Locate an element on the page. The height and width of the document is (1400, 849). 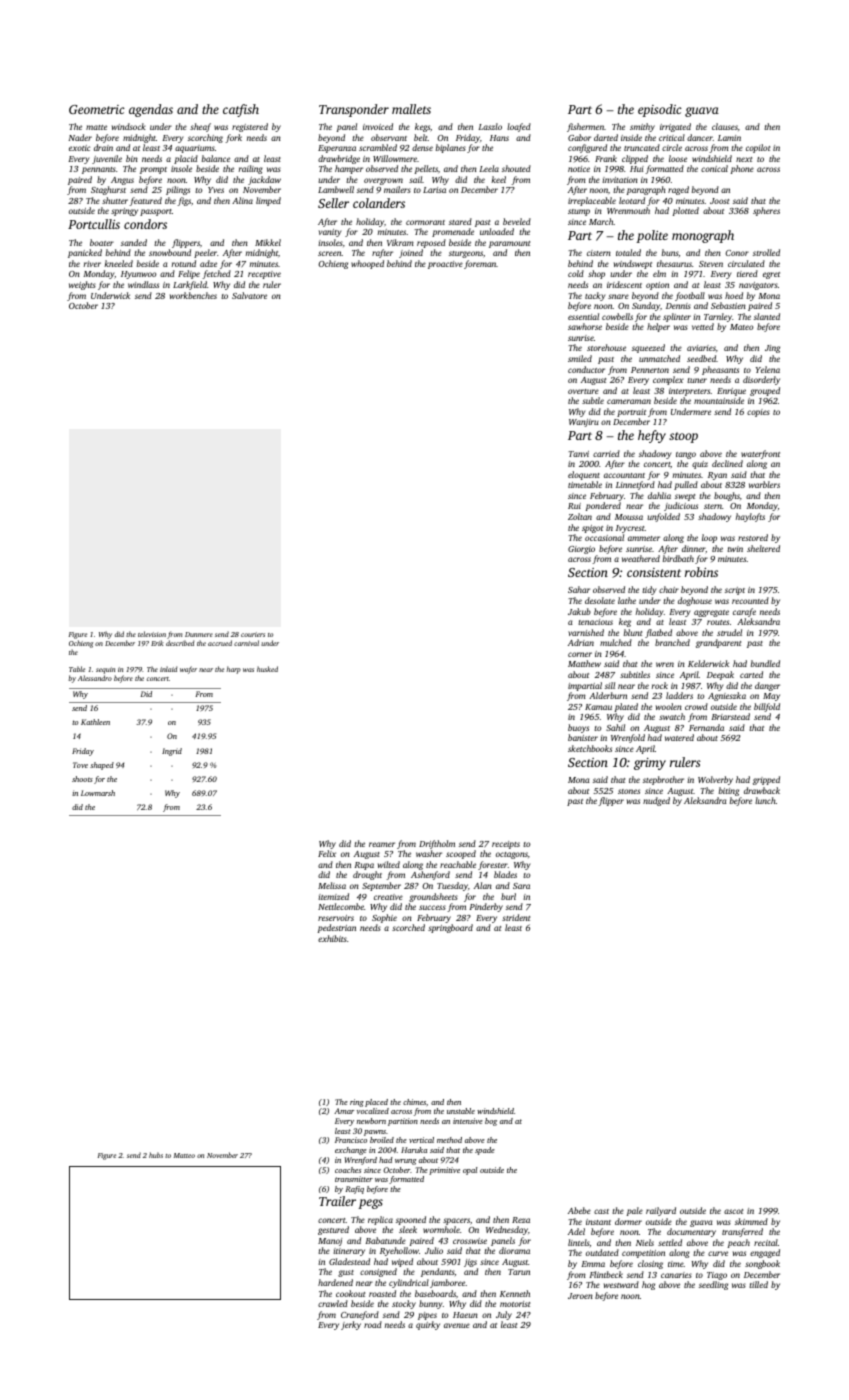
lunch is located at coordinates (765, 800).
